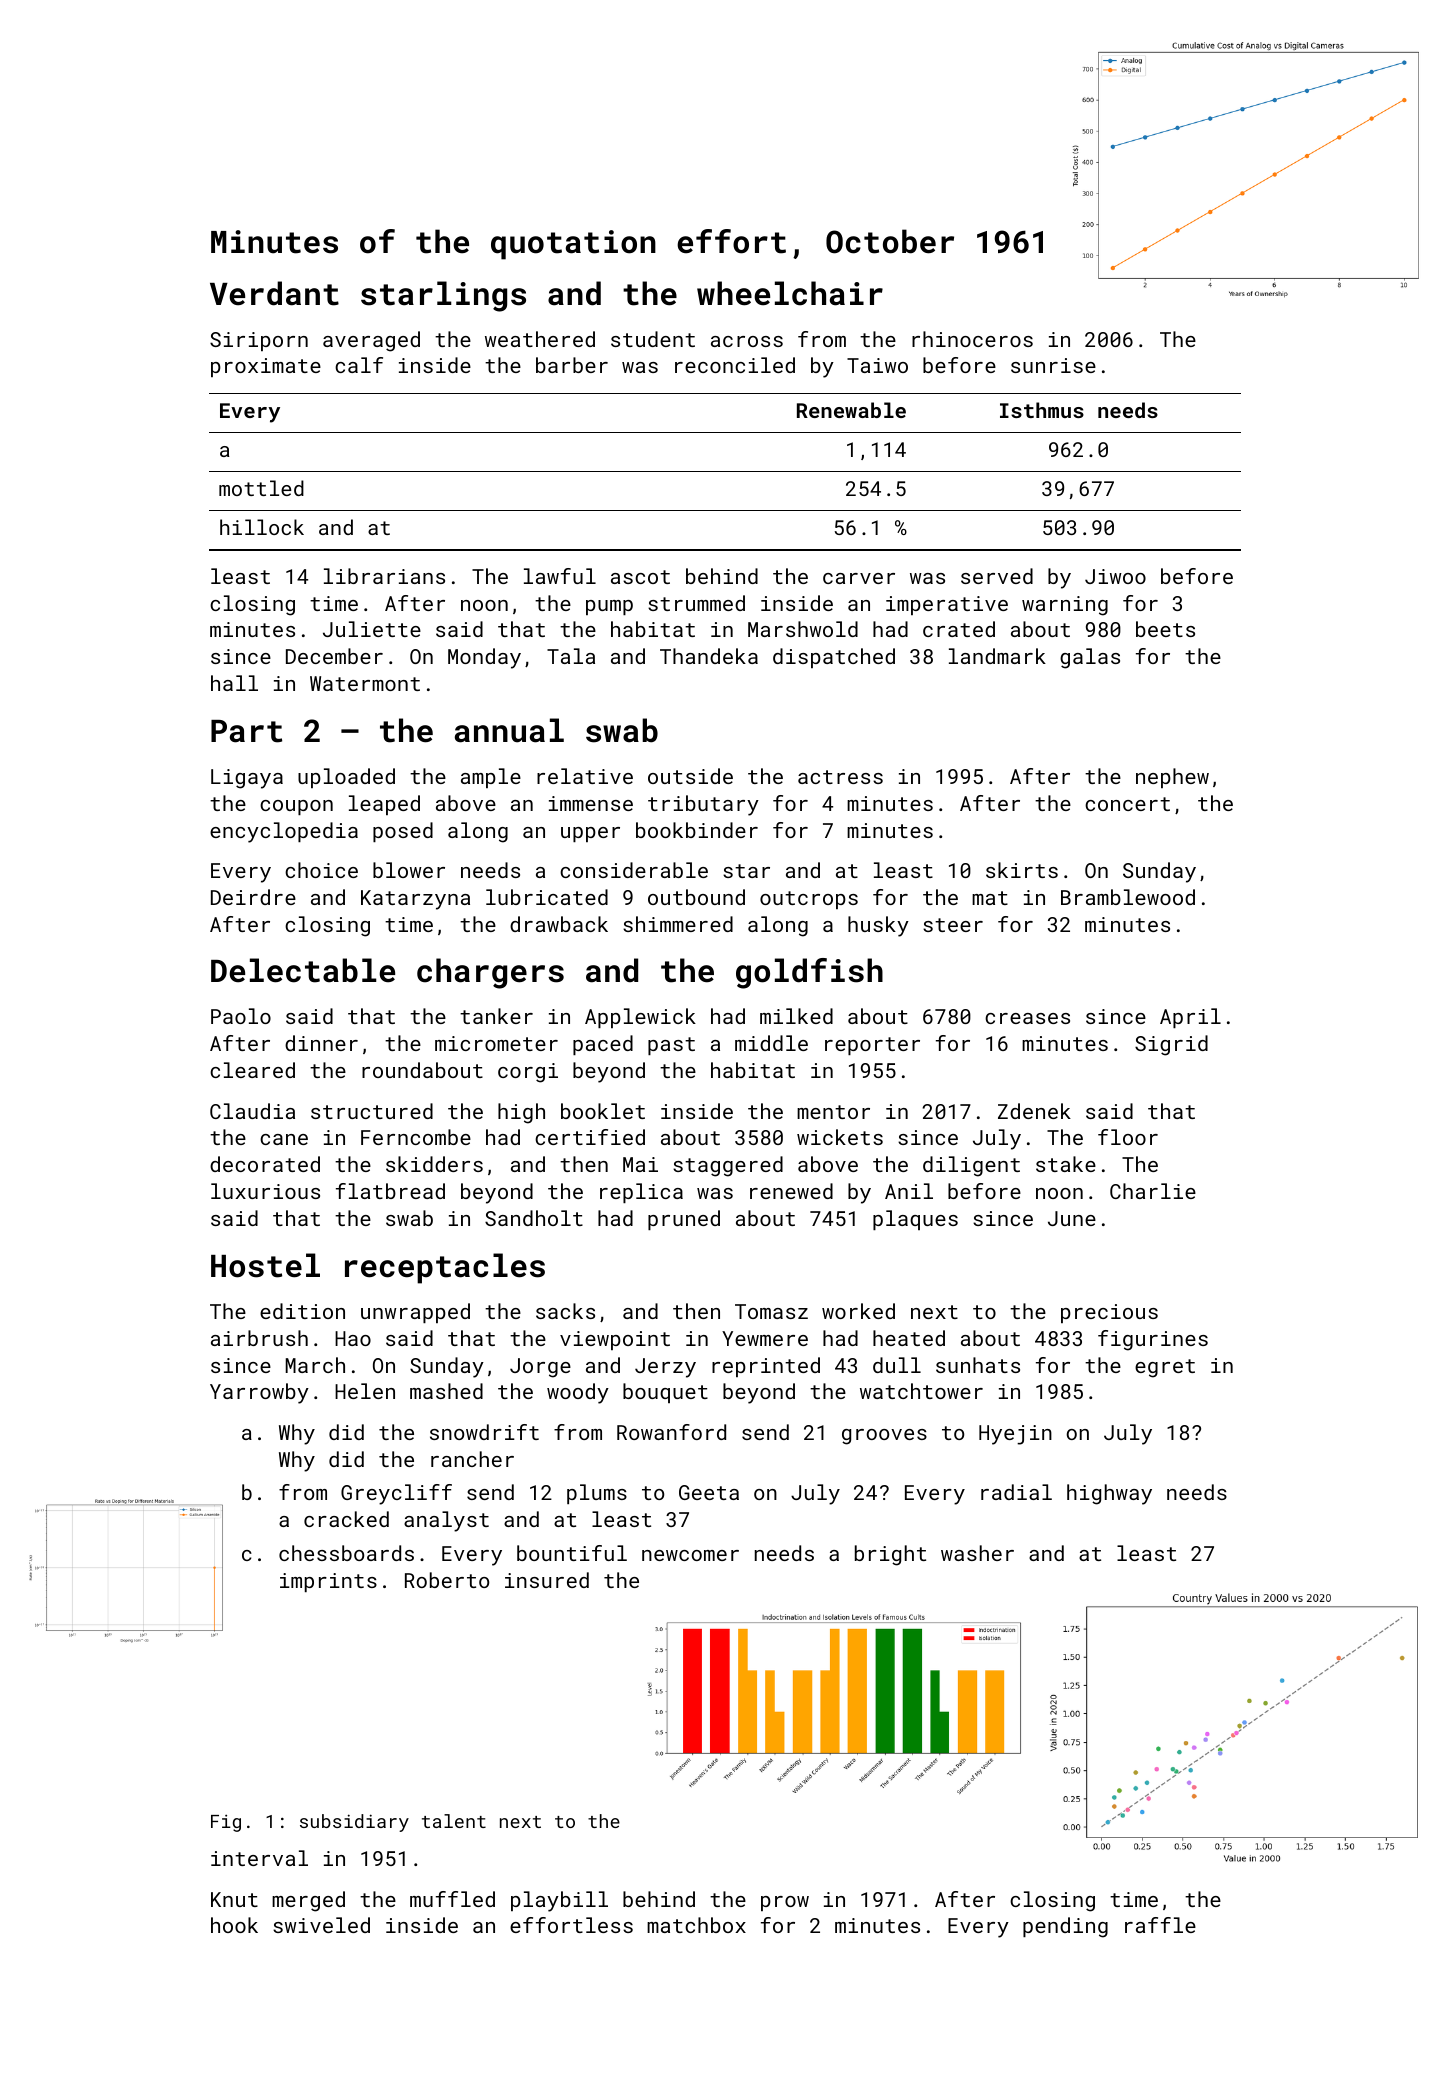 This page has height=2100, width=1450. What do you see at coordinates (321, 1925) in the page?
I see `swiveled` at bounding box center [321, 1925].
